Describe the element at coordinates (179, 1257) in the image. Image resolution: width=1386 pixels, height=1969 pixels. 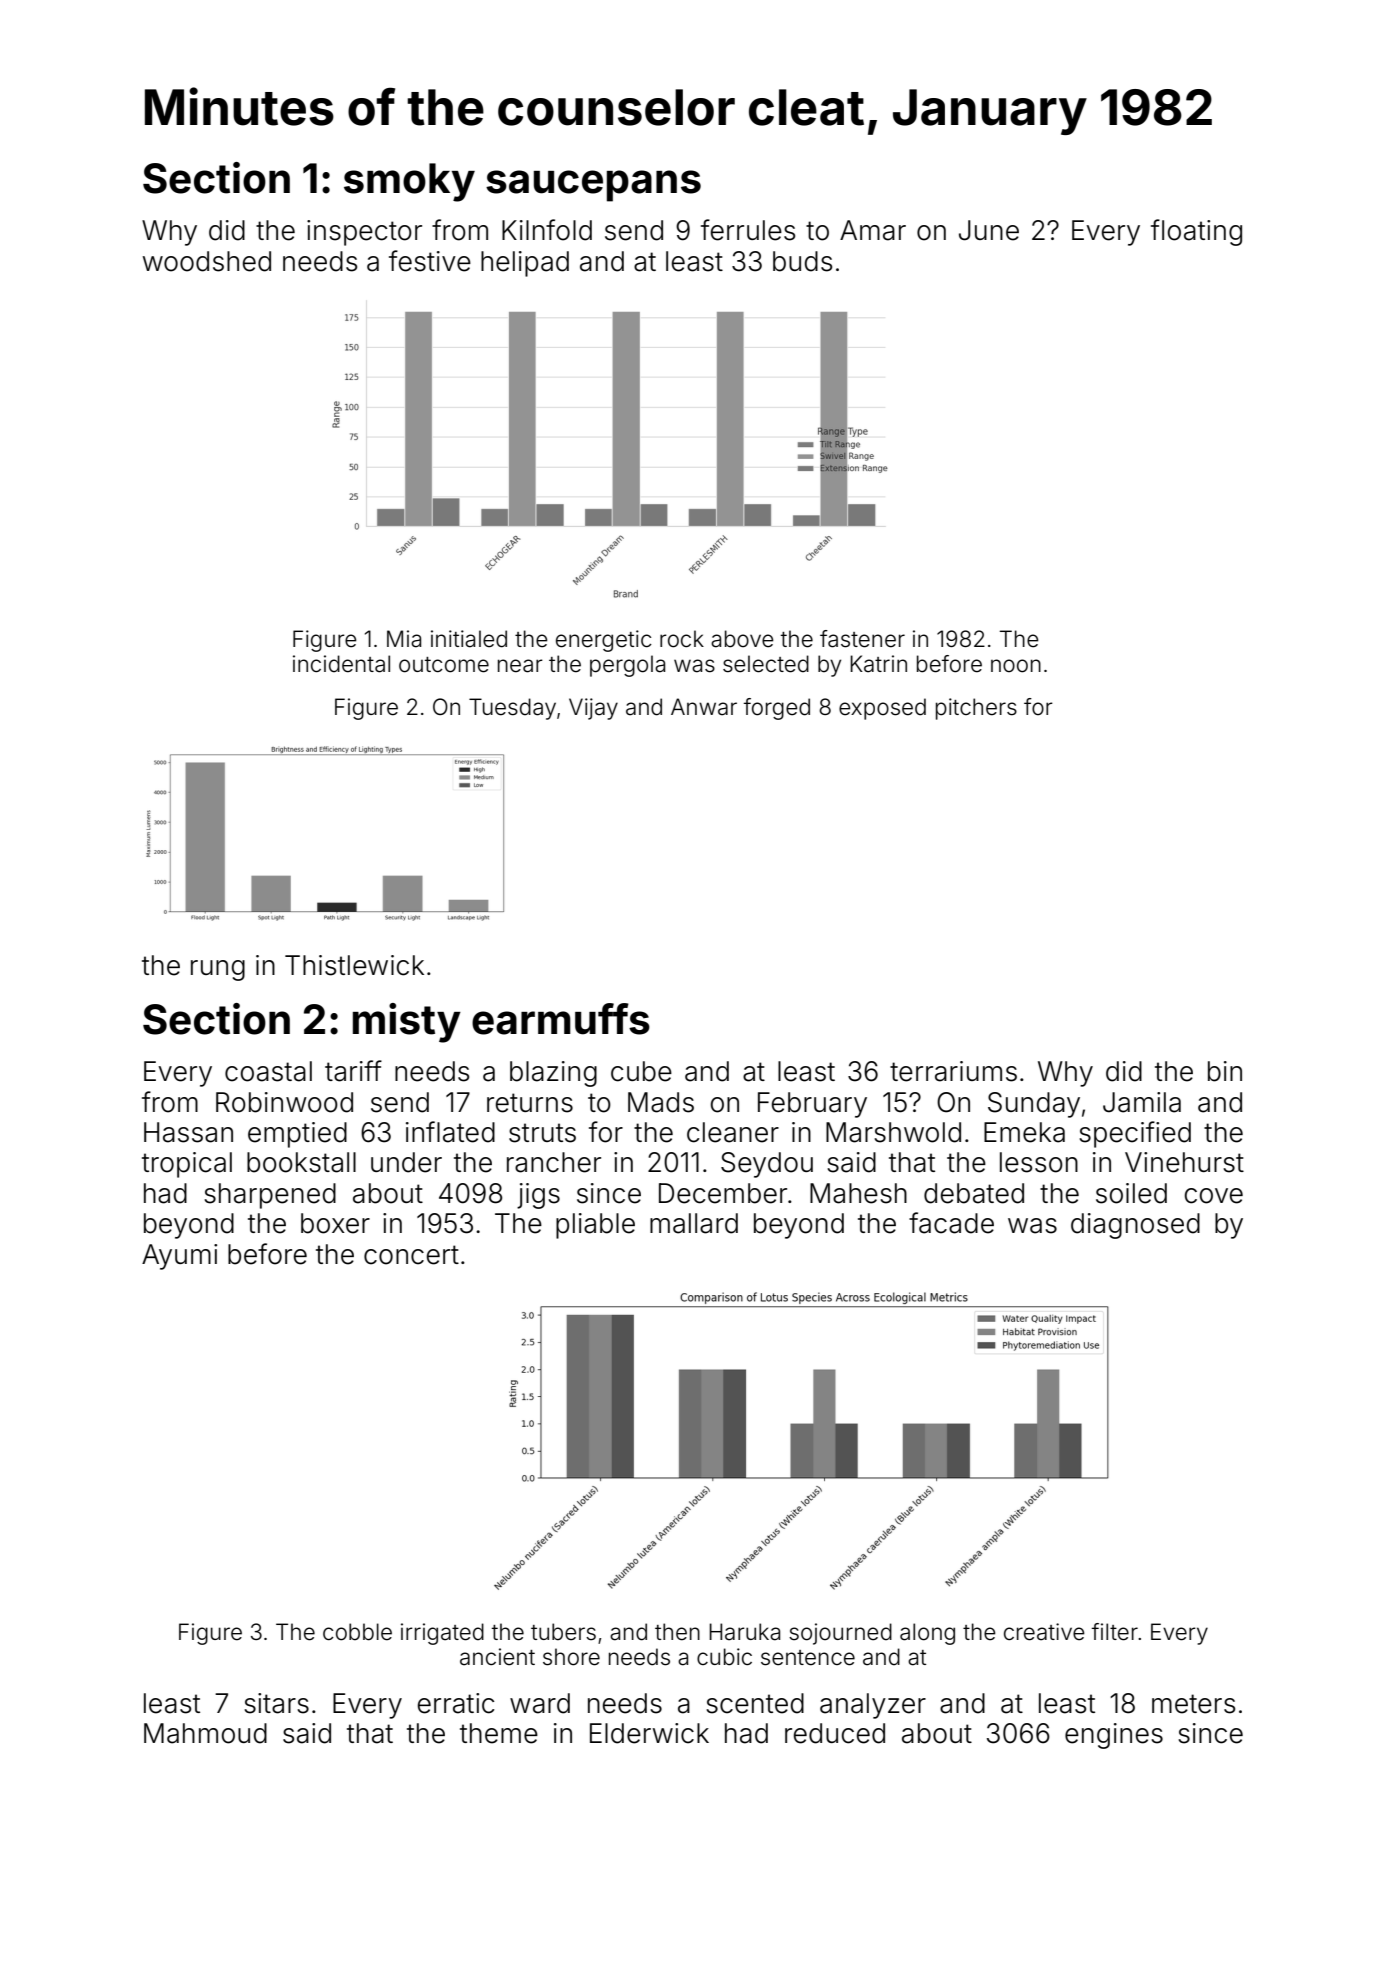
I see `Ayumi` at that location.
